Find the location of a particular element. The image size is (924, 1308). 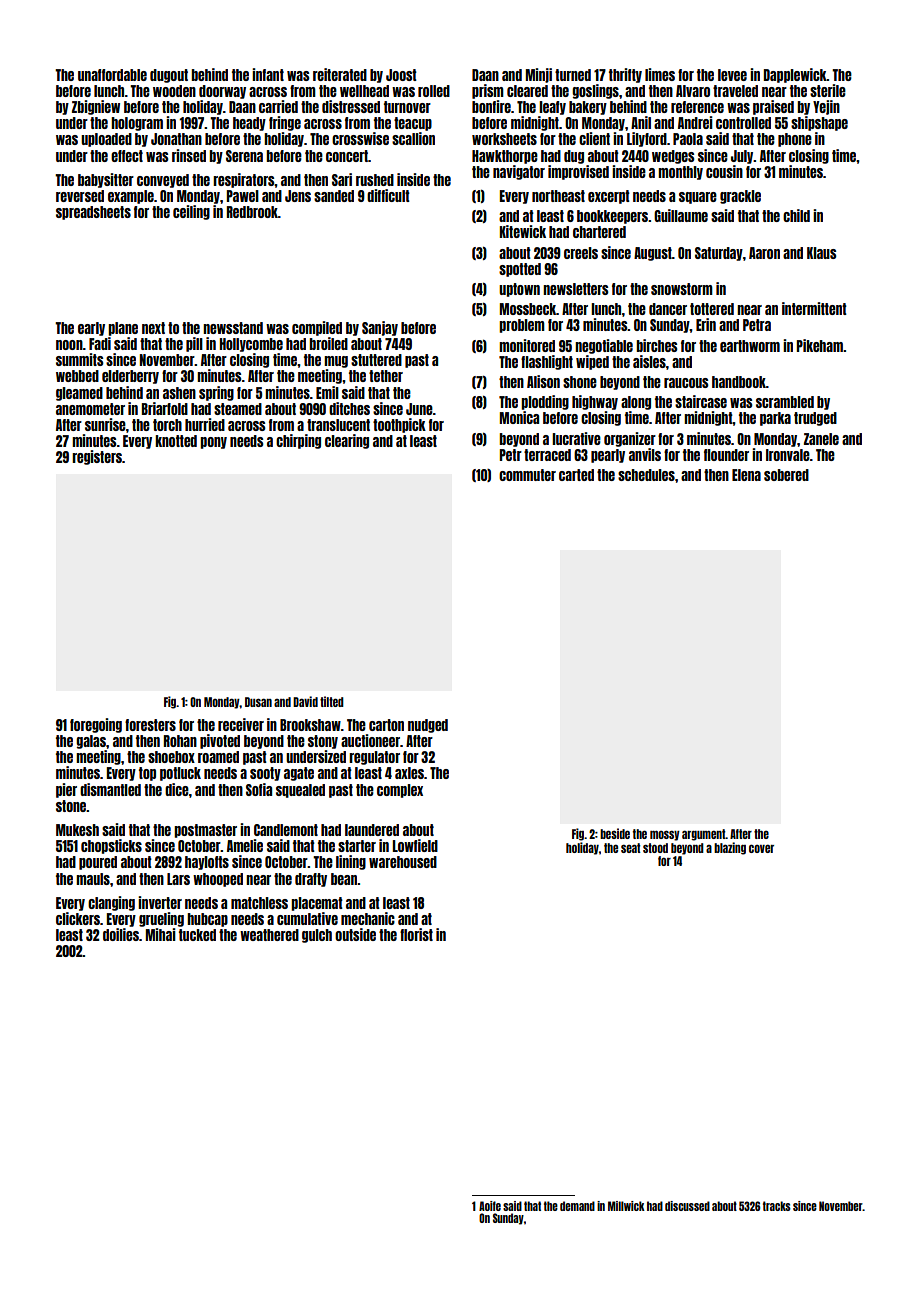

Aoife is located at coordinates (490, 1206).
